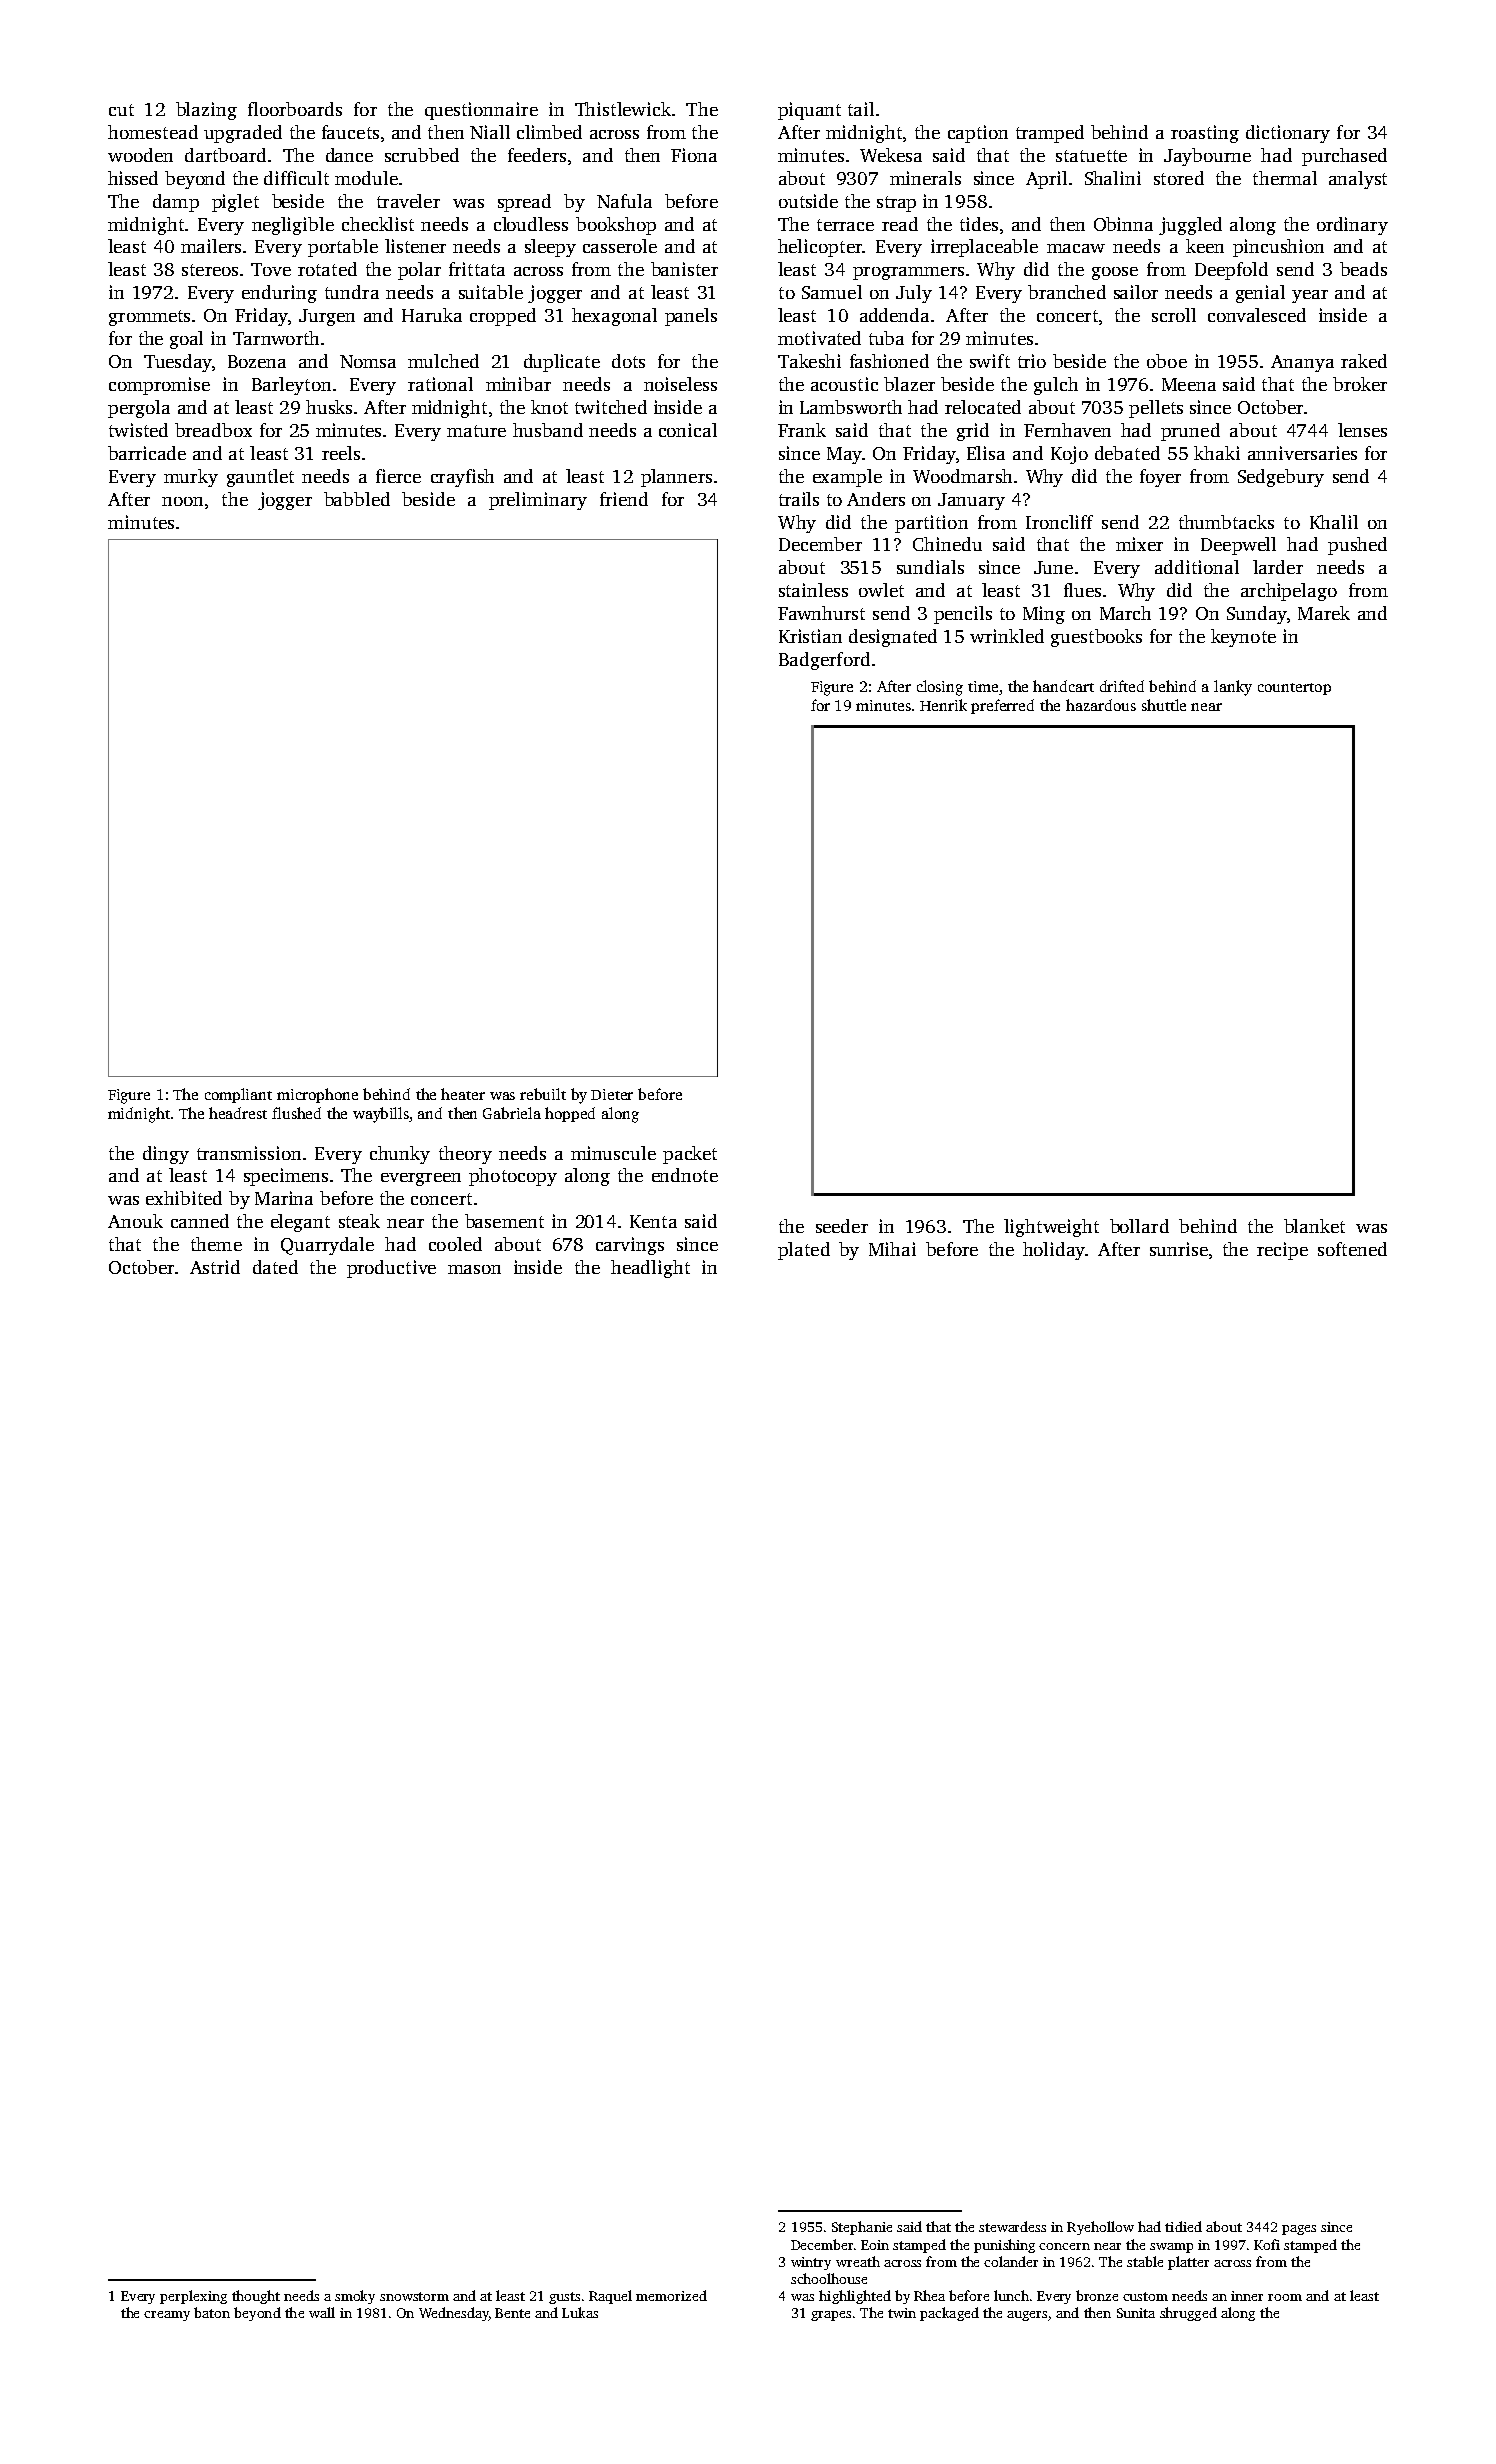 The image size is (1496, 2464). What do you see at coordinates (1288, 134) in the screenshot?
I see `dictionary` at bounding box center [1288, 134].
